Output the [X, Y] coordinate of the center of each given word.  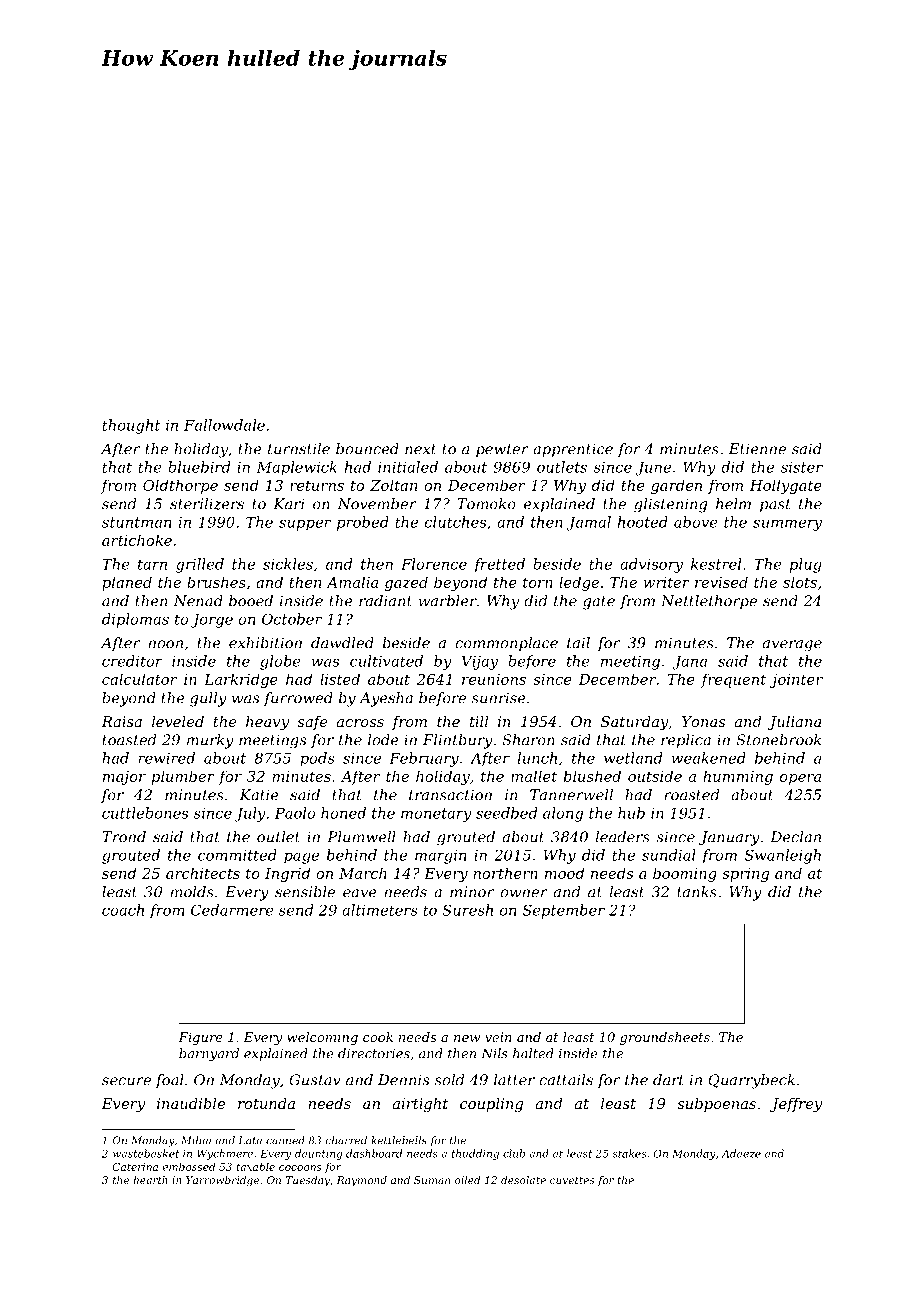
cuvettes [572, 1180]
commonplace [506, 644]
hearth [150, 1180]
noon [165, 644]
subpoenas [716, 1105]
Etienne [757, 449]
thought [131, 426]
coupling [491, 1105]
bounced [367, 449]
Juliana [794, 723]
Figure [200, 1038]
